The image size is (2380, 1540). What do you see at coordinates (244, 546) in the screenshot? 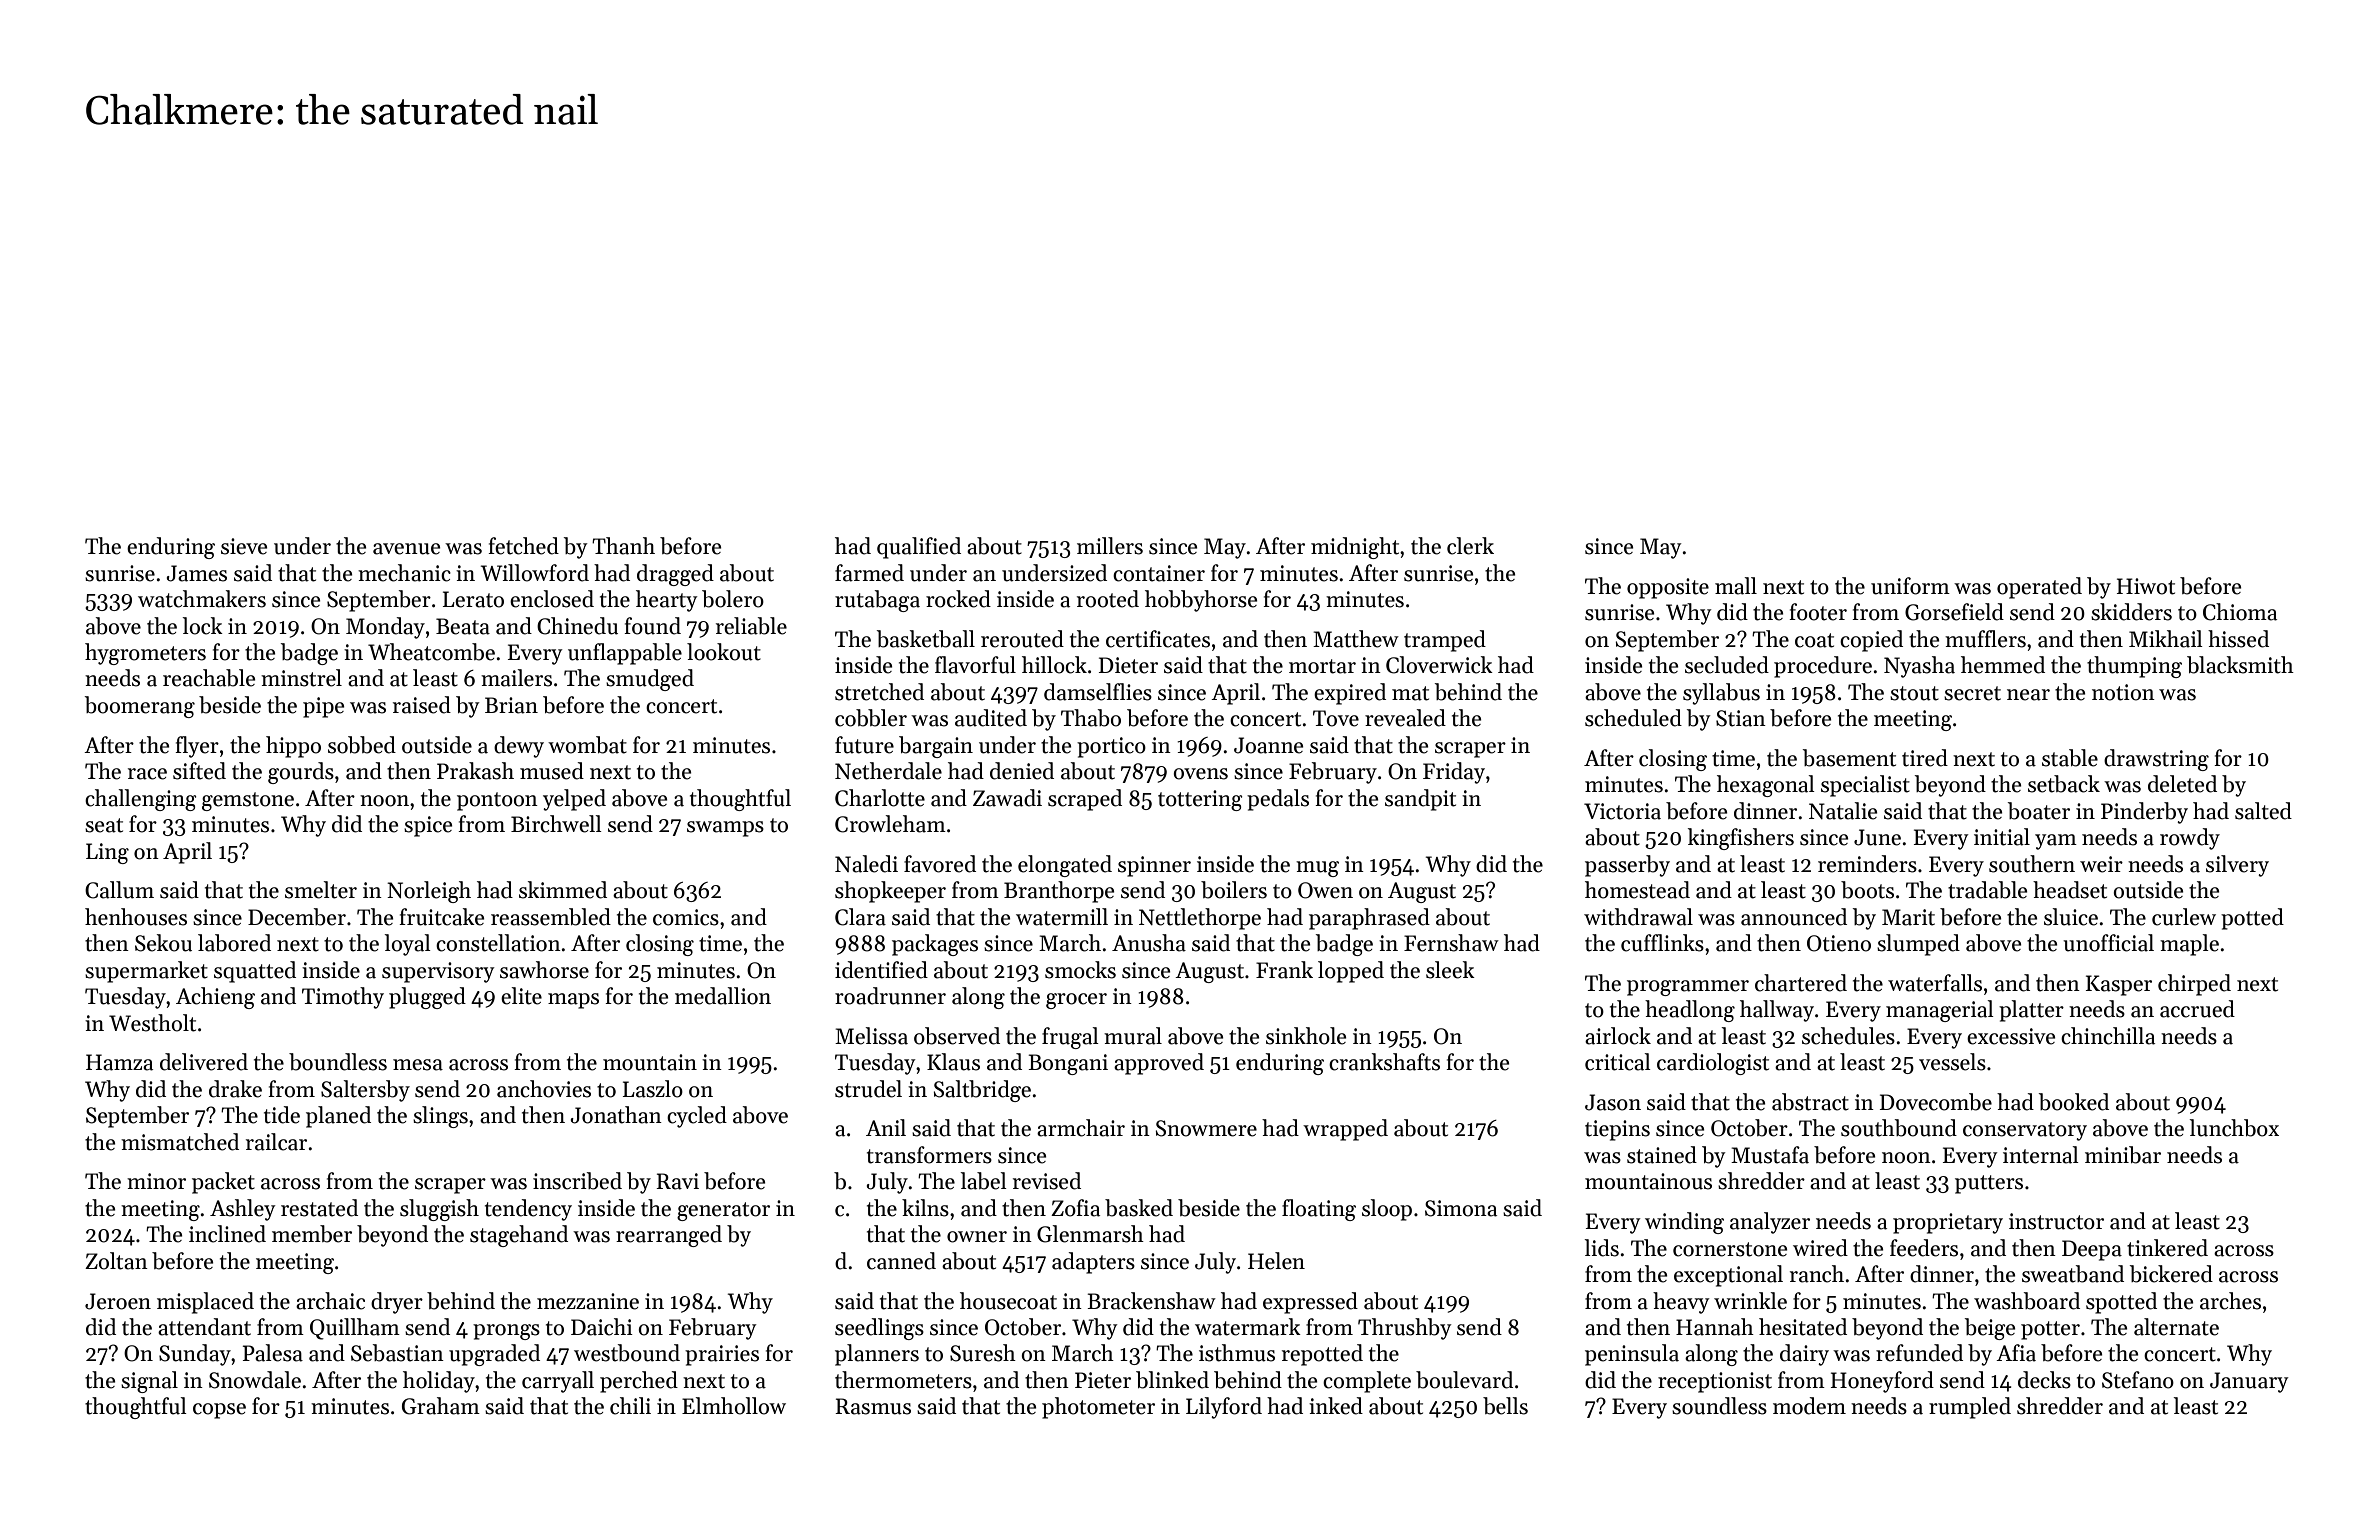
I see `sieve` at bounding box center [244, 546].
